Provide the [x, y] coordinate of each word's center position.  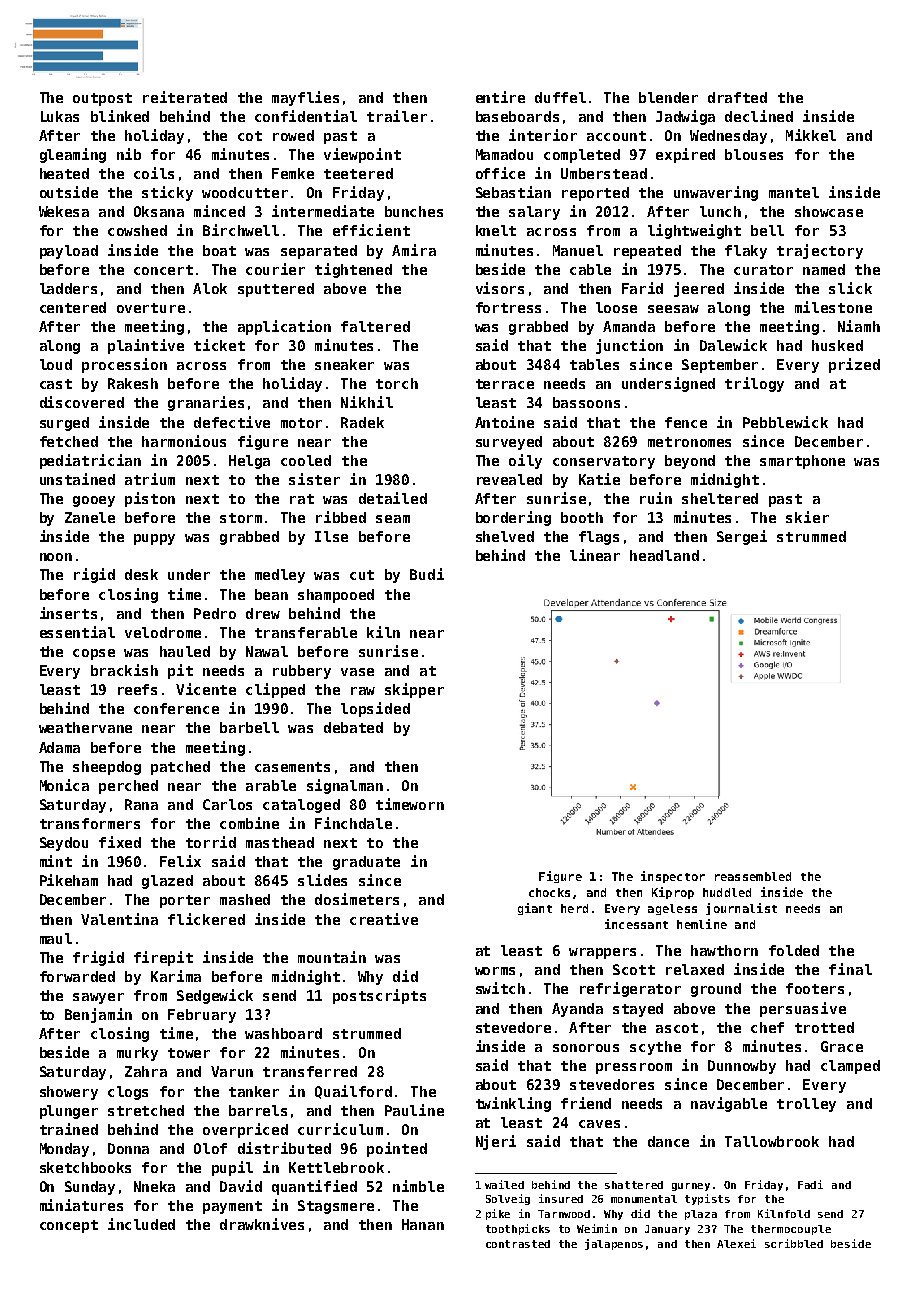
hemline [702, 924]
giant [535, 909]
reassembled [753, 876]
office [500, 173]
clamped [850, 1067]
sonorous [586, 1048]
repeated [647, 252]
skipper [414, 690]
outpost [102, 99]
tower [189, 1053]
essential [77, 632]
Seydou [64, 844]
